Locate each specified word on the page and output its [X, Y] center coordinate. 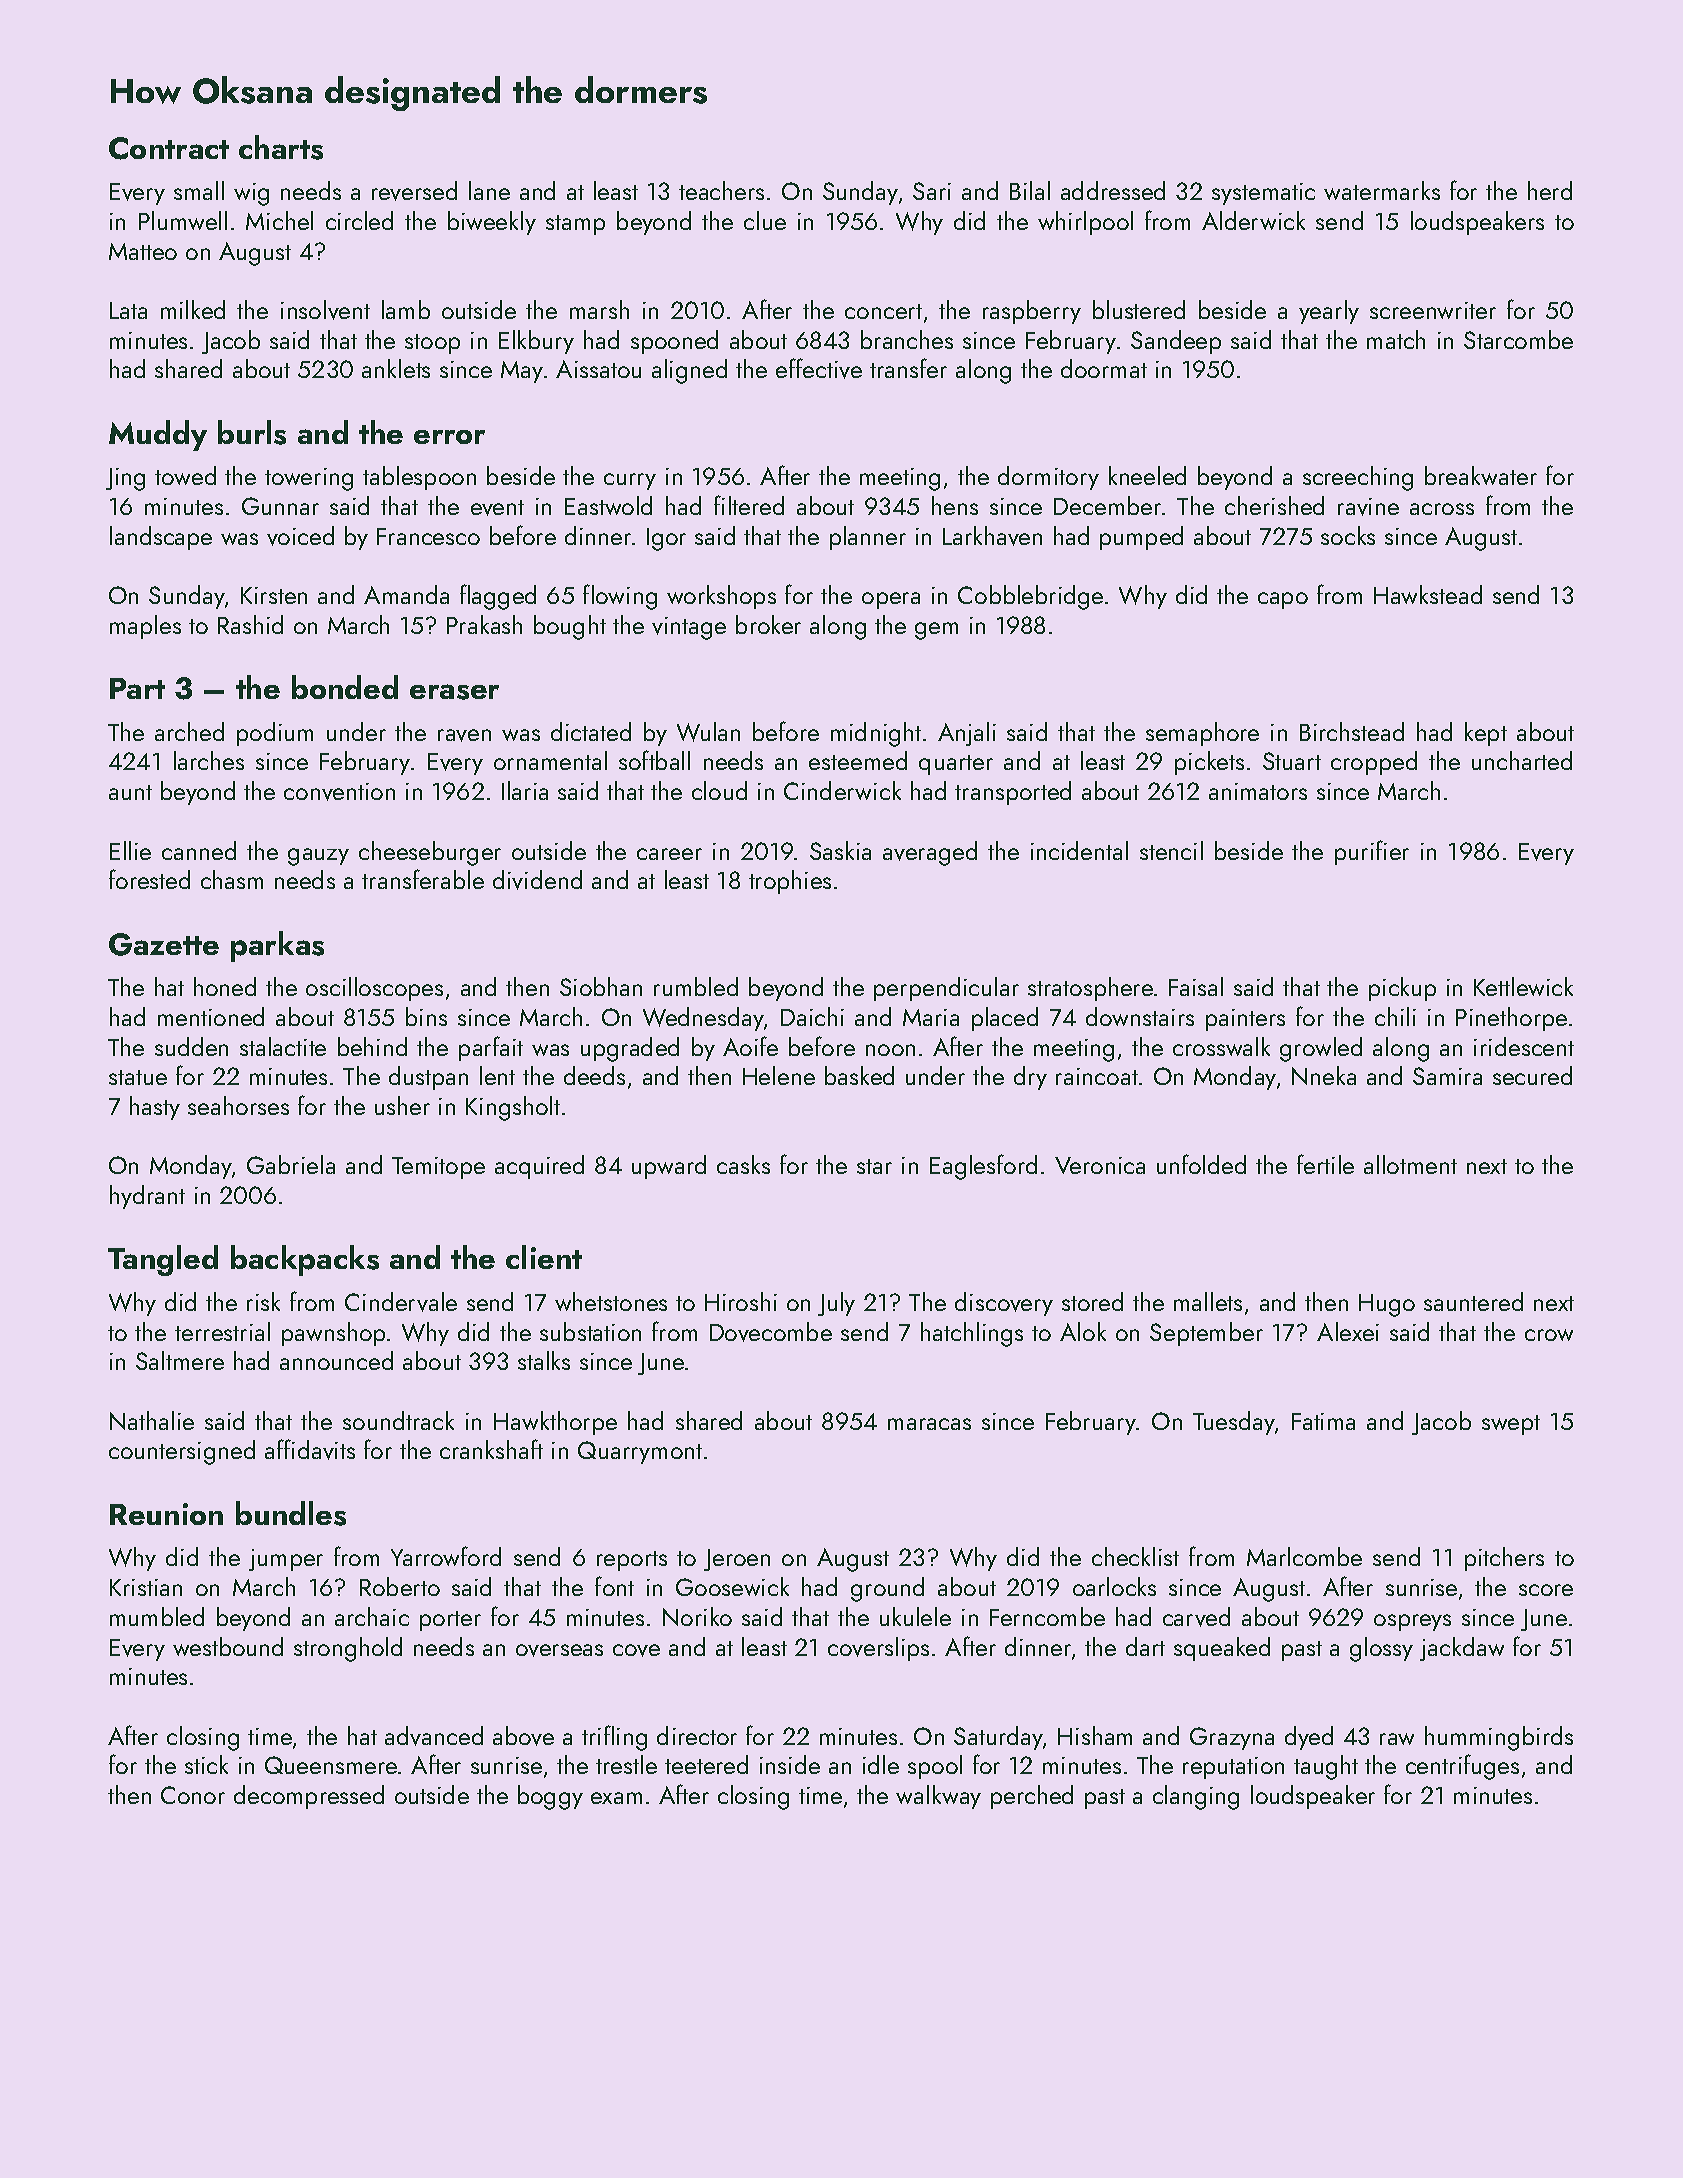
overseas [559, 1650]
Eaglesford [983, 1167]
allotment [1410, 1164]
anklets [396, 368]
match [1396, 339]
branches [907, 339]
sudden [191, 1046]
